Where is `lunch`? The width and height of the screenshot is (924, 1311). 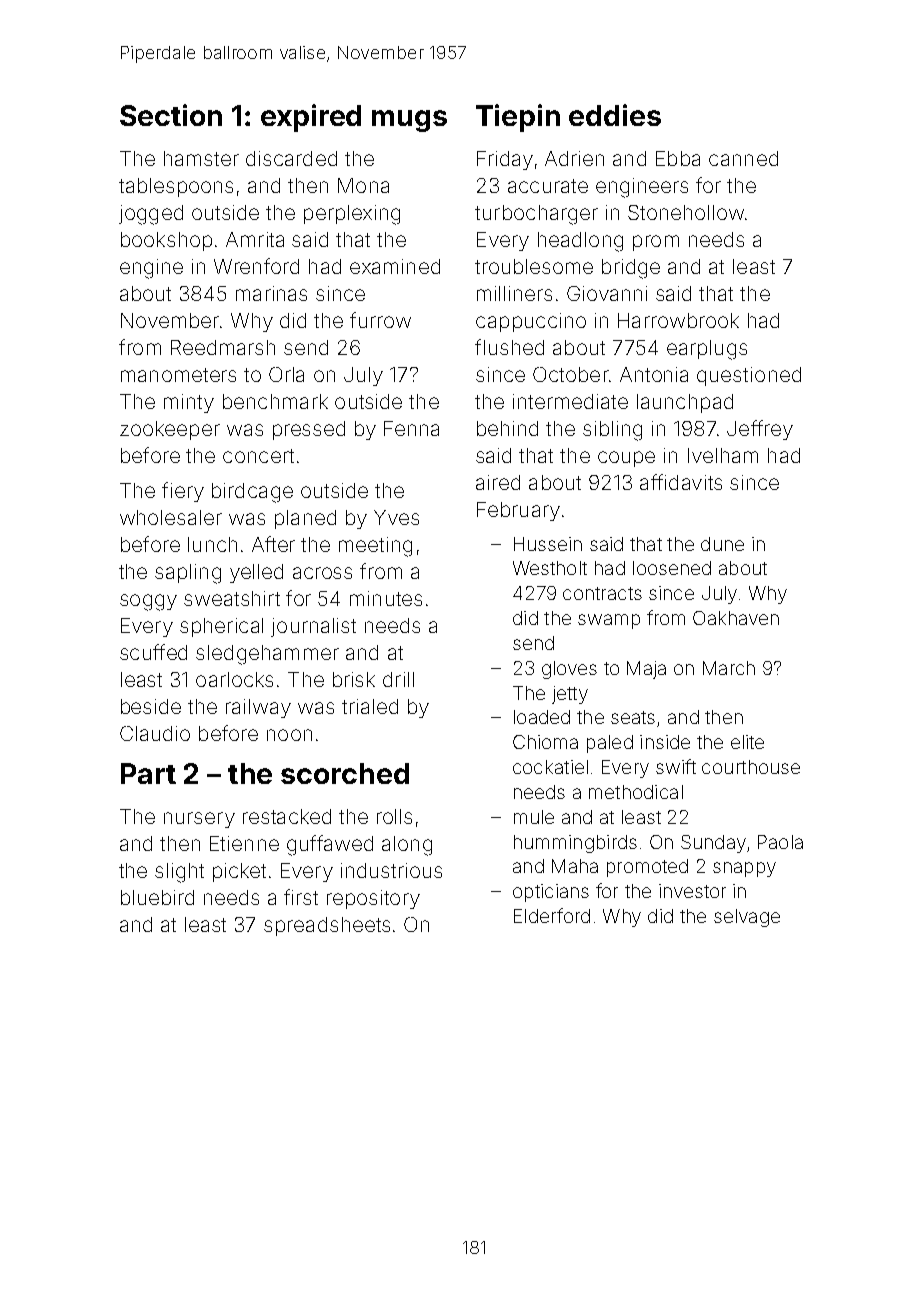
lunch is located at coordinates (212, 544).
